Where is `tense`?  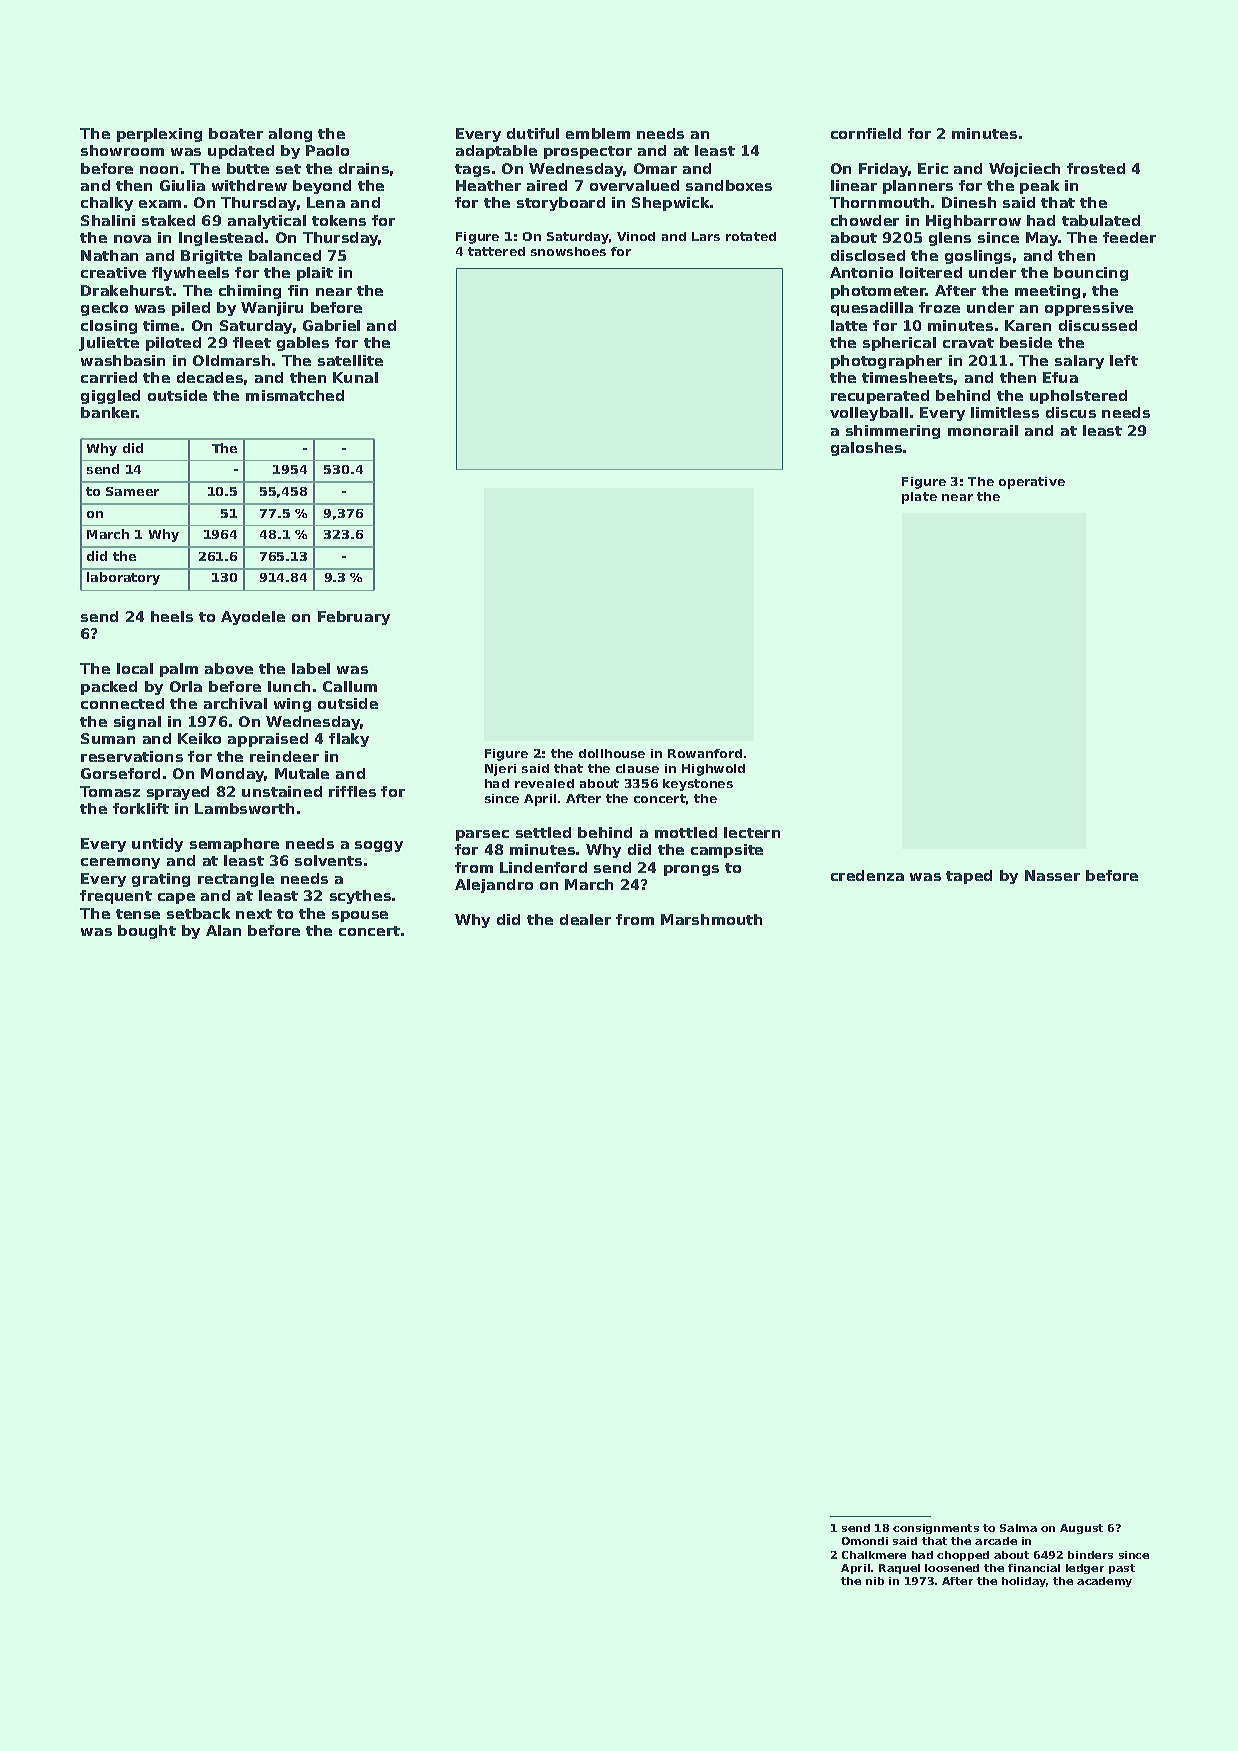
tense is located at coordinates (138, 914).
